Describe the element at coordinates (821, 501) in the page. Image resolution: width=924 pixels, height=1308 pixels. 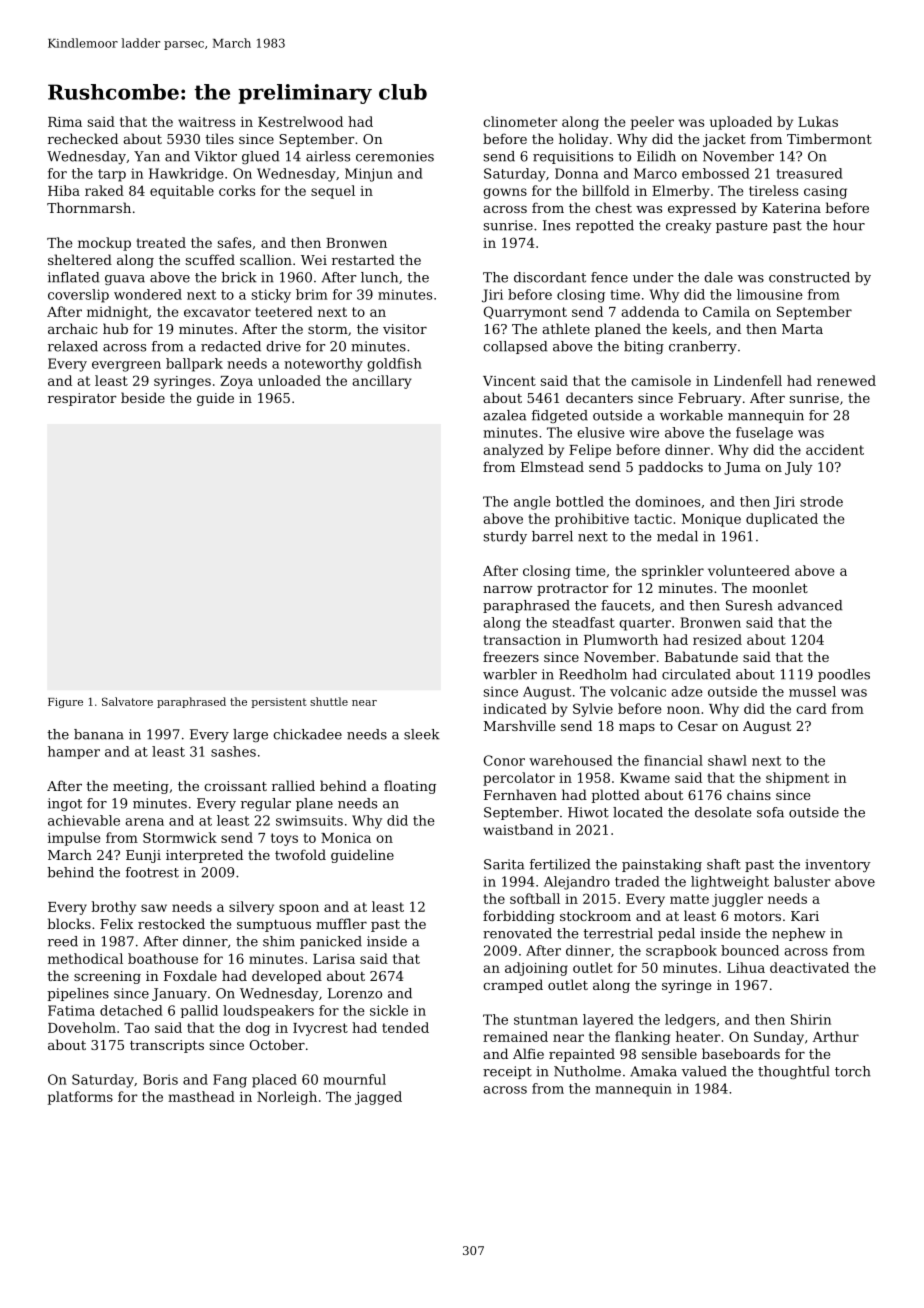
I see `strode` at that location.
